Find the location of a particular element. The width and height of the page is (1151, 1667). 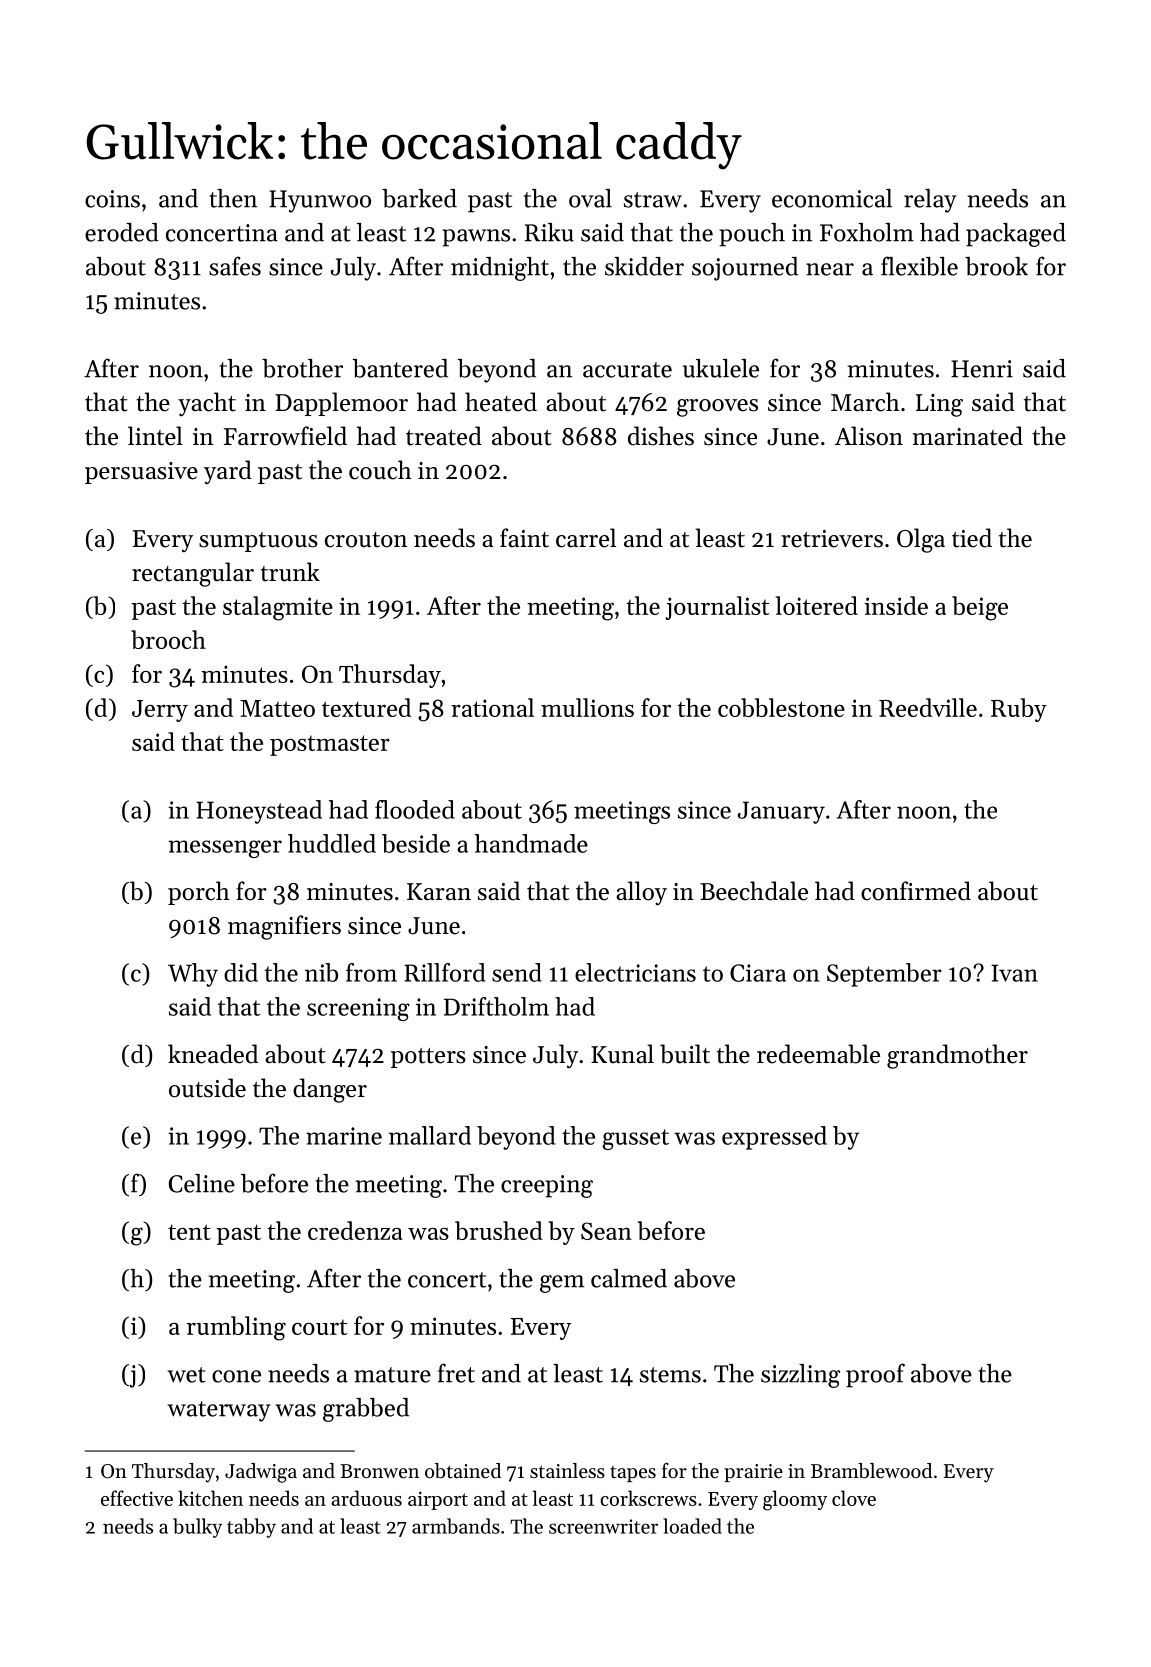

eroded is located at coordinates (122, 232).
